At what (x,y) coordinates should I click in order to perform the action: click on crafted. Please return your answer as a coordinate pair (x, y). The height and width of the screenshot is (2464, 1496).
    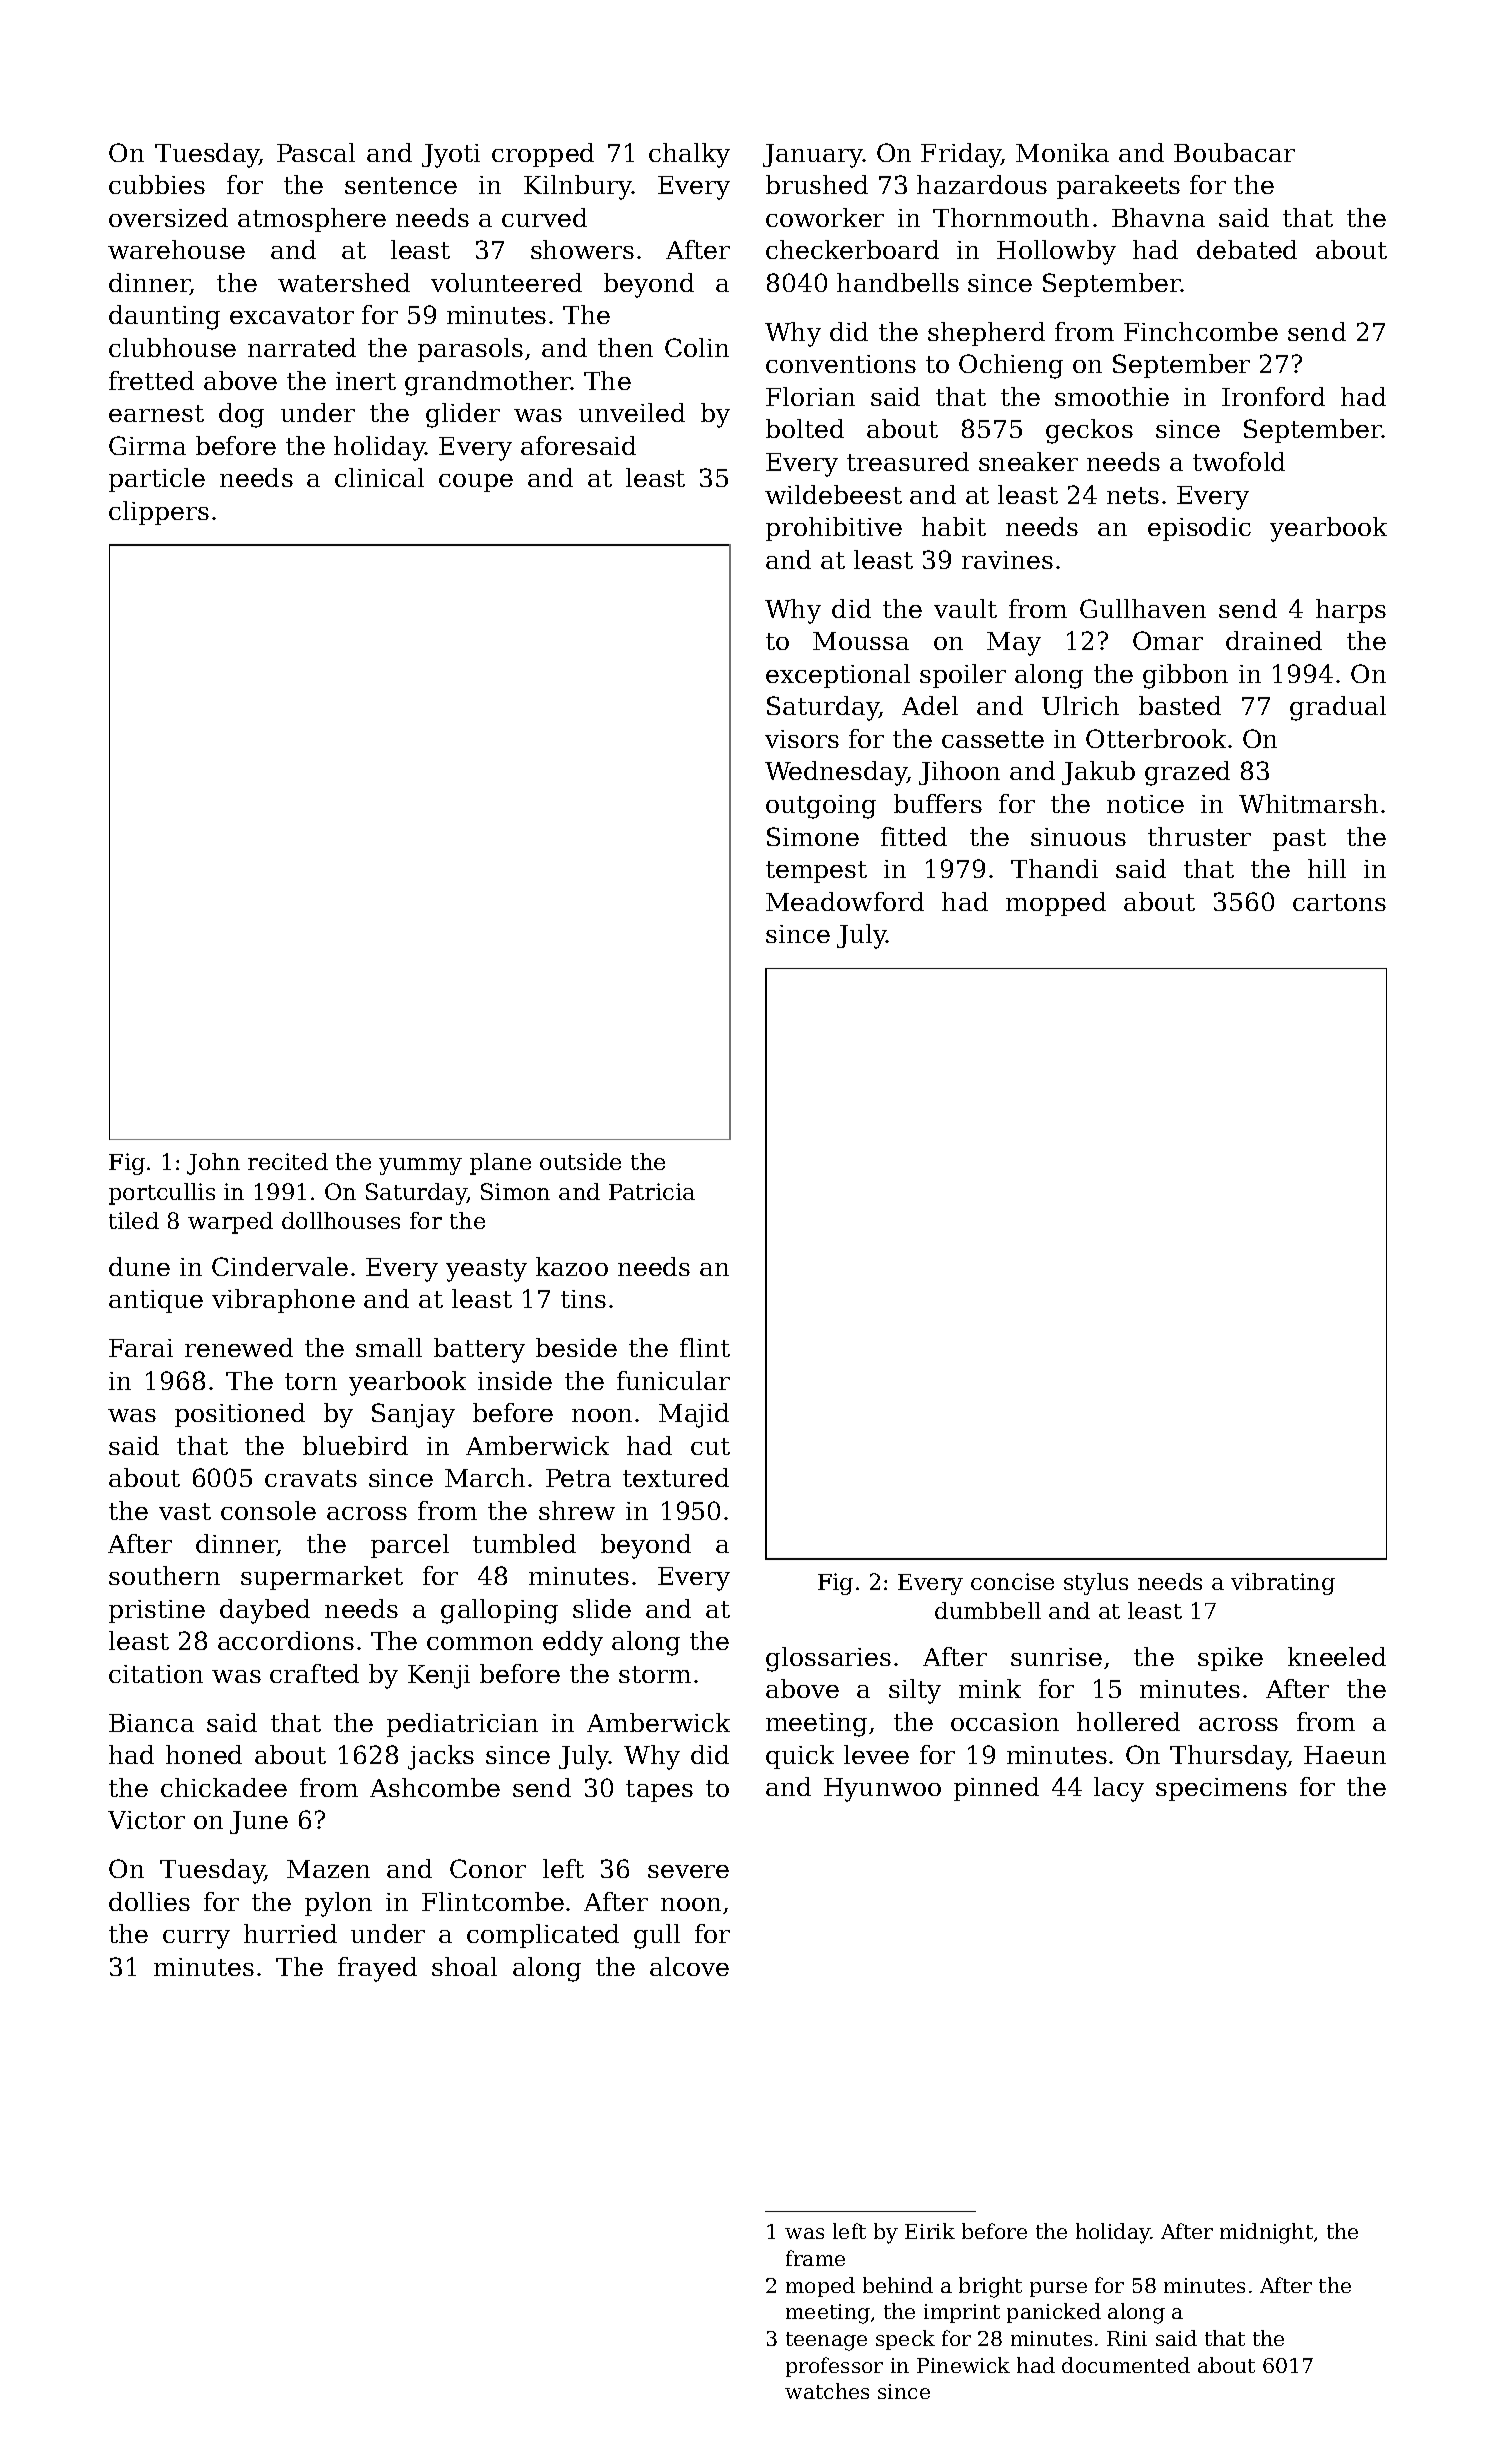
    Looking at the image, I should click on (314, 1673).
